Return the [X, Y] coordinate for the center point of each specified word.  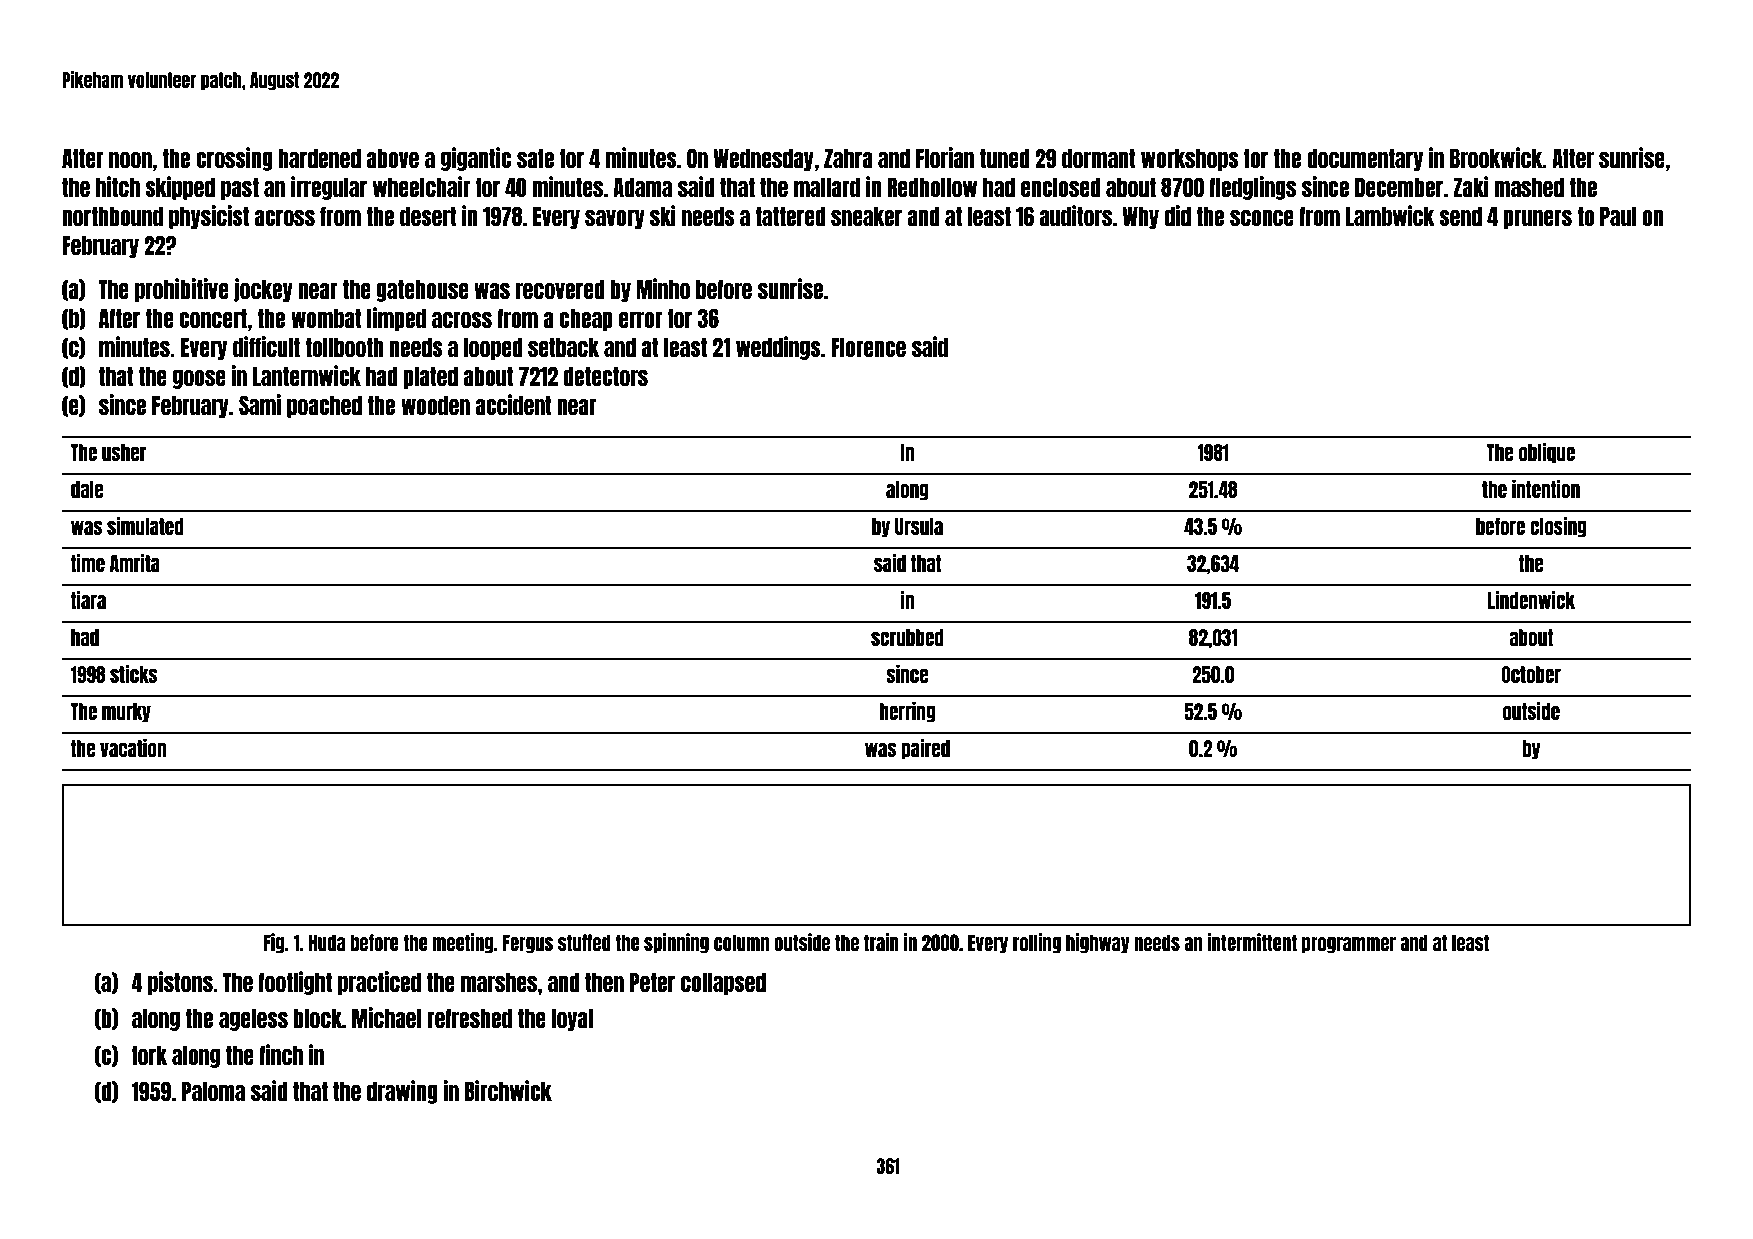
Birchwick [508, 1090]
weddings [778, 348]
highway [1098, 943]
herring [907, 712]
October [1531, 674]
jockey [263, 290]
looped [493, 349]
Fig [274, 943]
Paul [1618, 216]
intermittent [1252, 942]
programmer [1349, 945]
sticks [133, 674]
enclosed [1061, 187]
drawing [402, 1092]
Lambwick [1390, 215]
